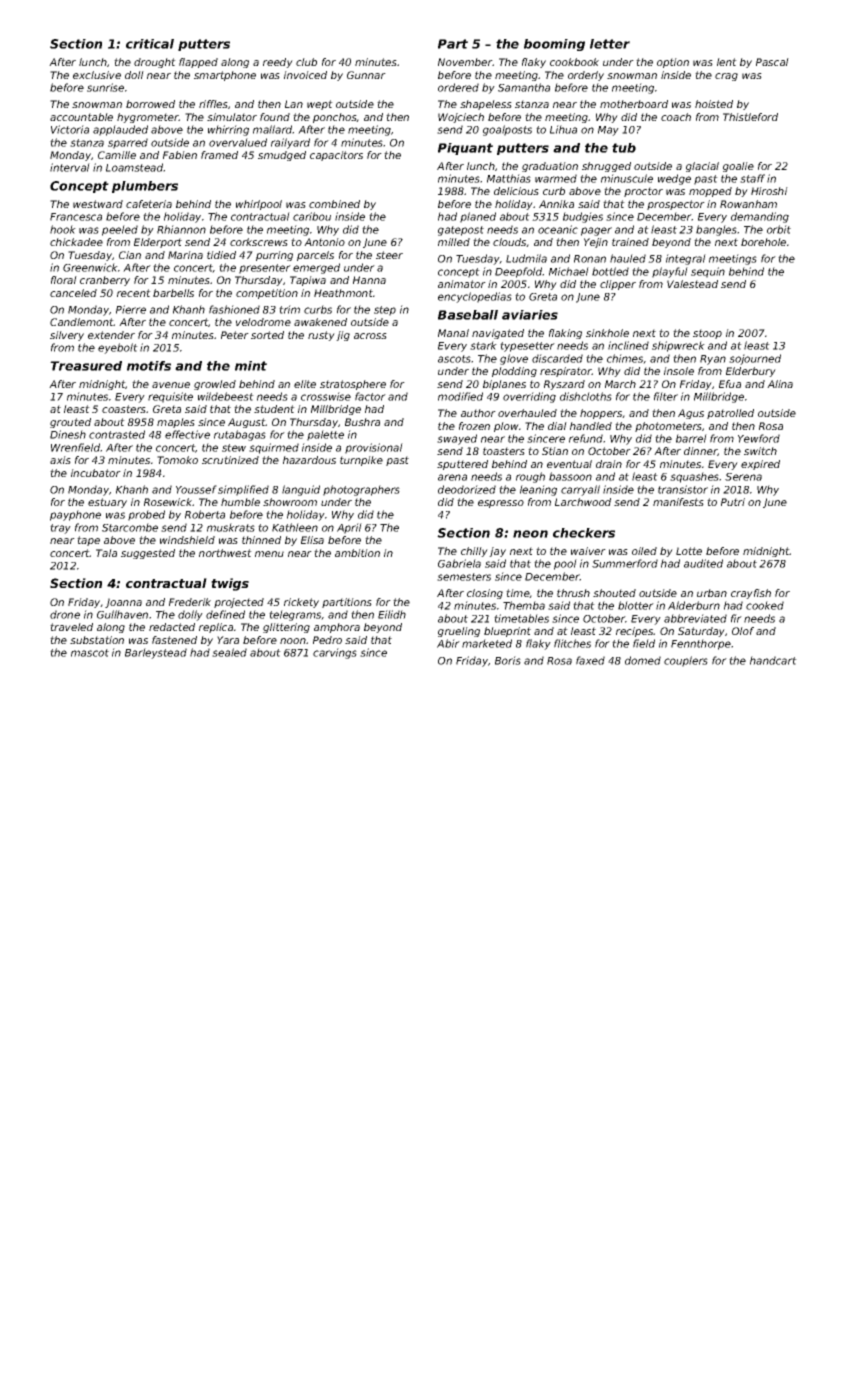 The width and height of the document is (849, 1400). What do you see at coordinates (554, 45) in the document?
I see `booming` at bounding box center [554, 45].
